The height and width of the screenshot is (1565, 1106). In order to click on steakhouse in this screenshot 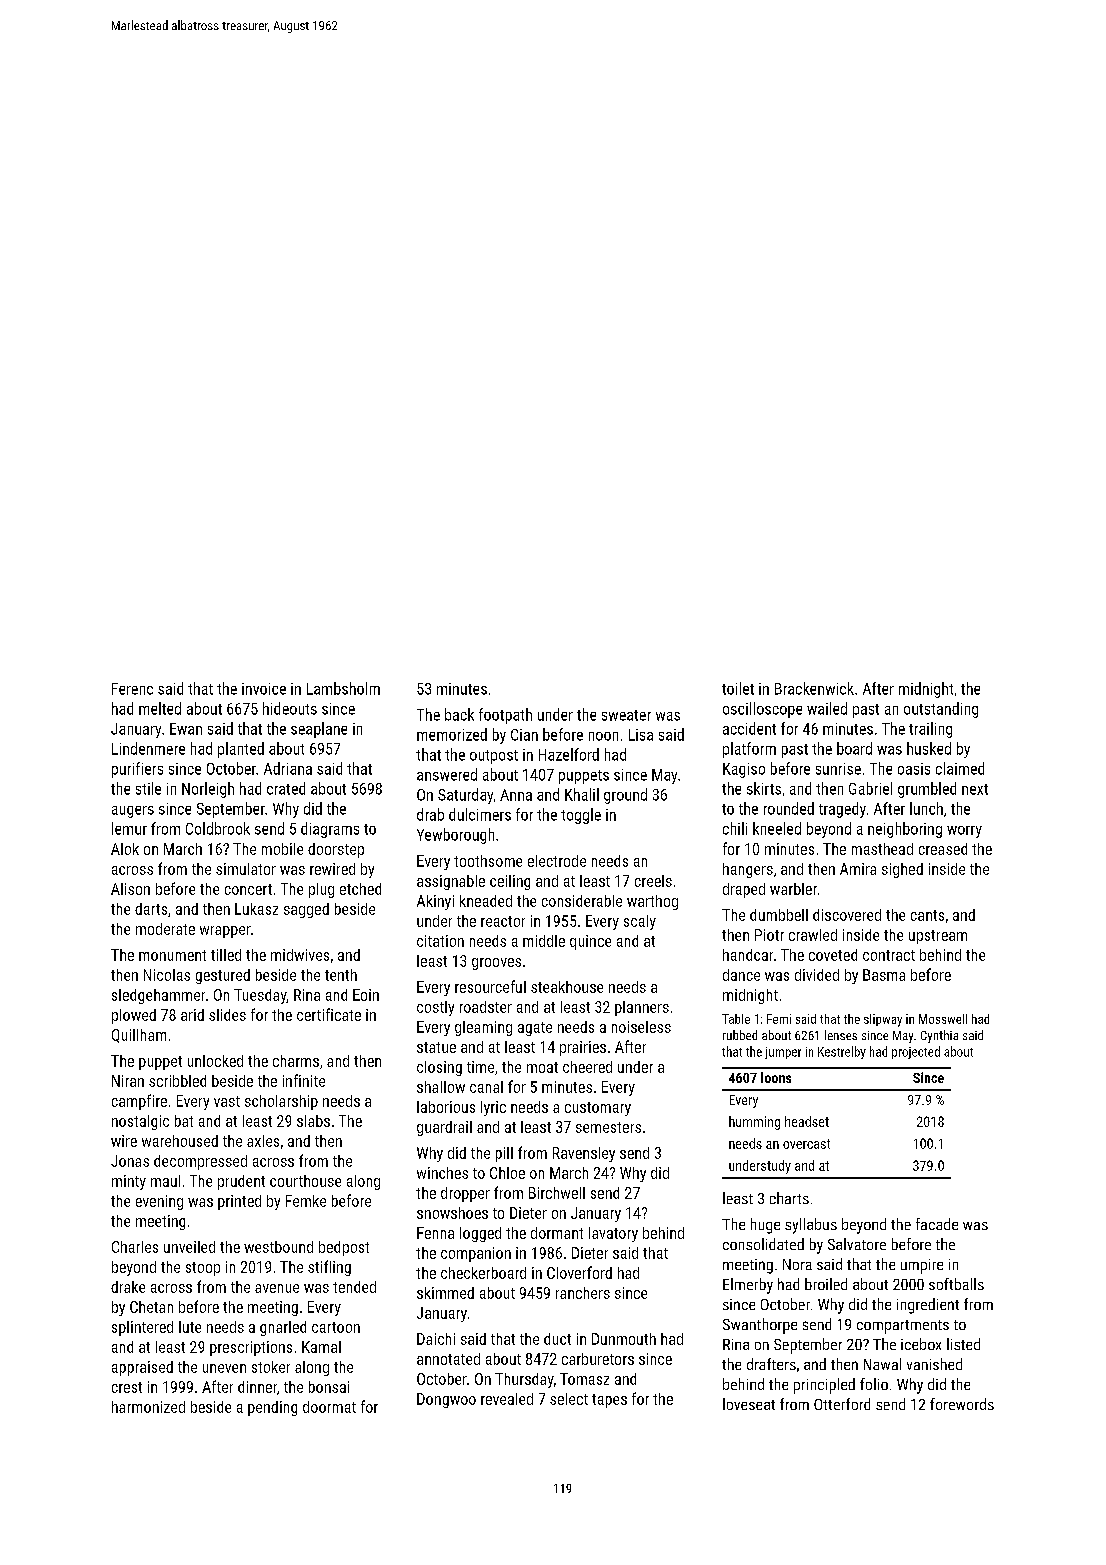, I will do `click(567, 987)`.
